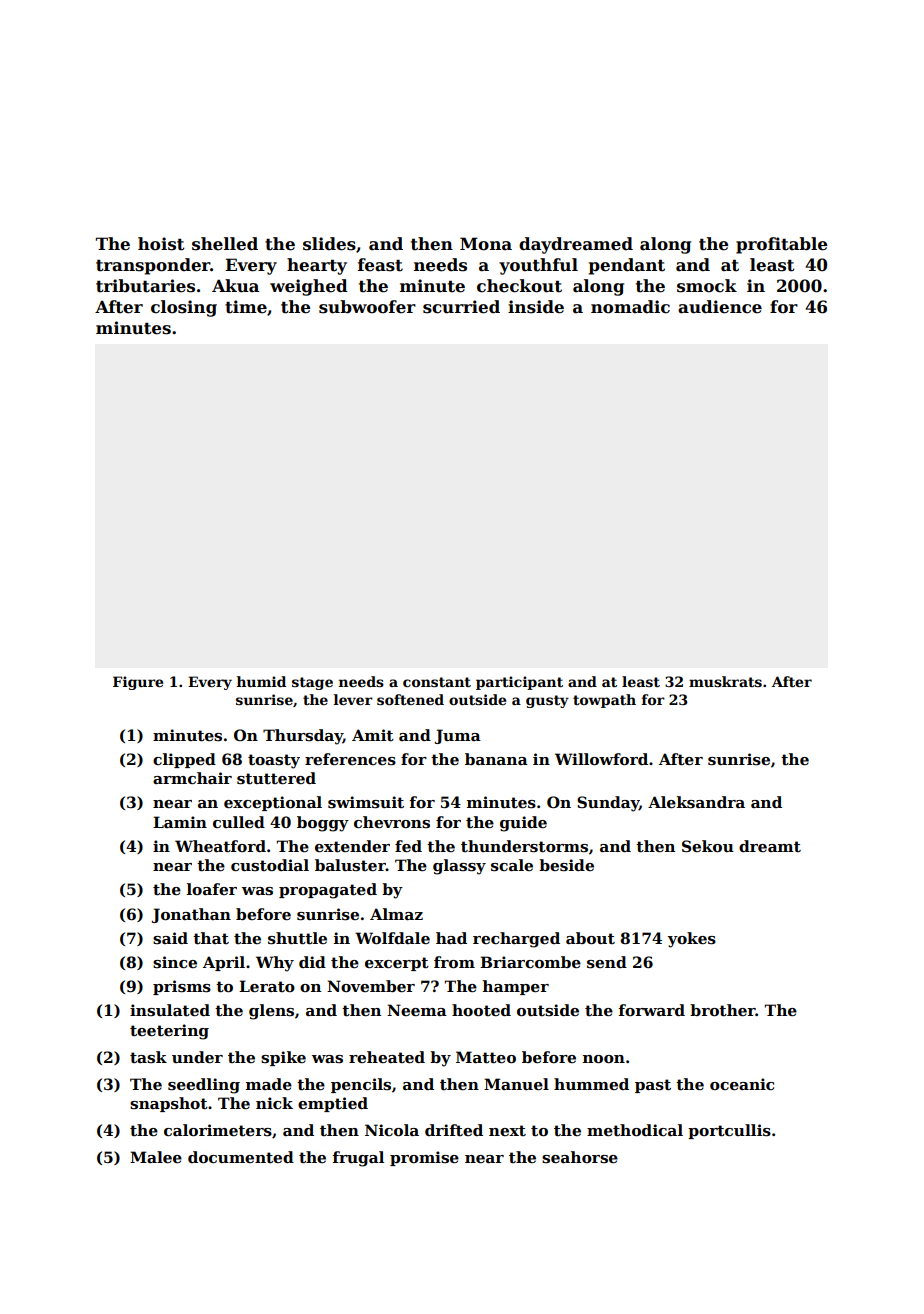  Describe the element at coordinates (781, 245) in the image. I see `profitable` at that location.
